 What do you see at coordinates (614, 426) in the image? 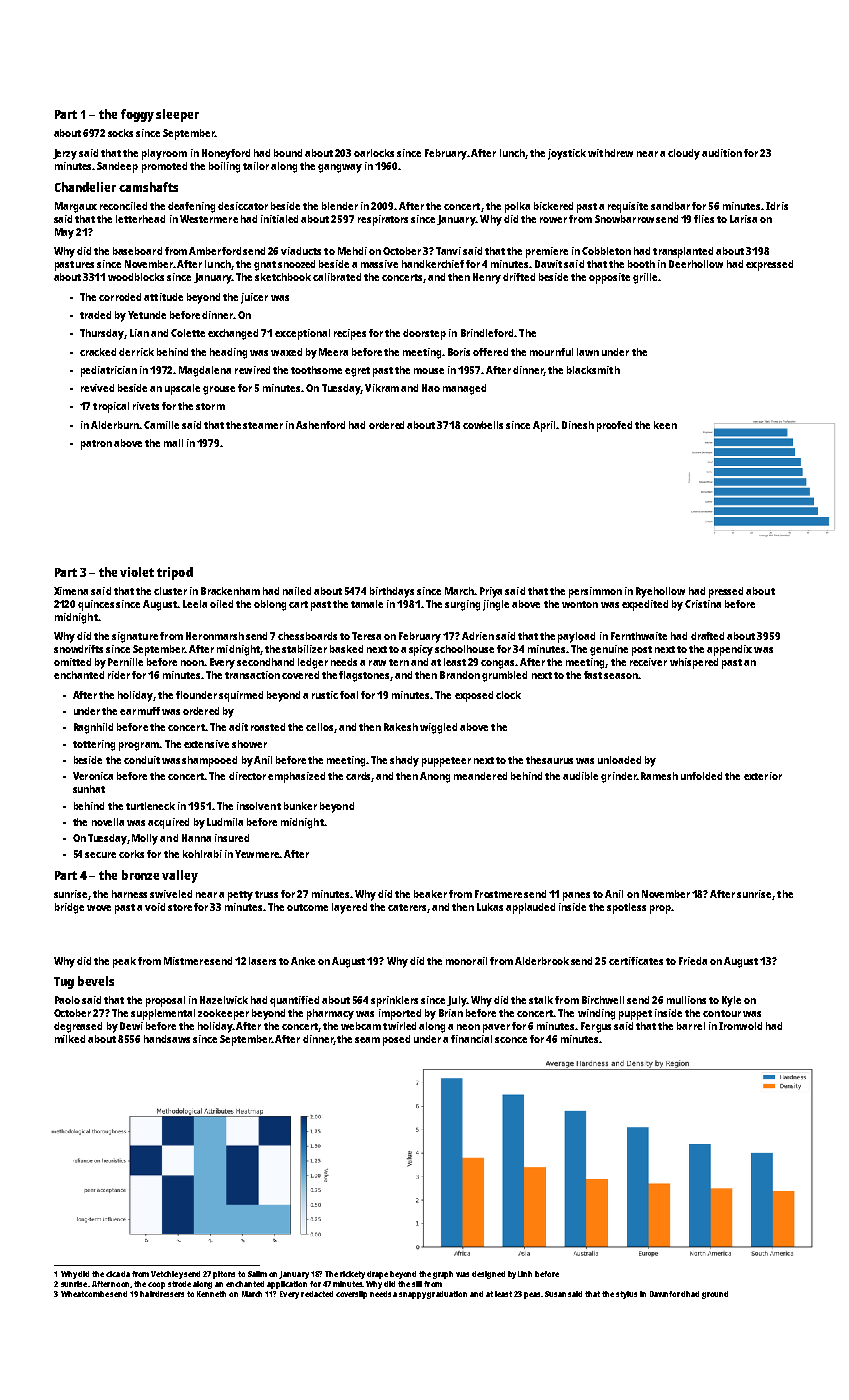
I see `proofed` at bounding box center [614, 426].
